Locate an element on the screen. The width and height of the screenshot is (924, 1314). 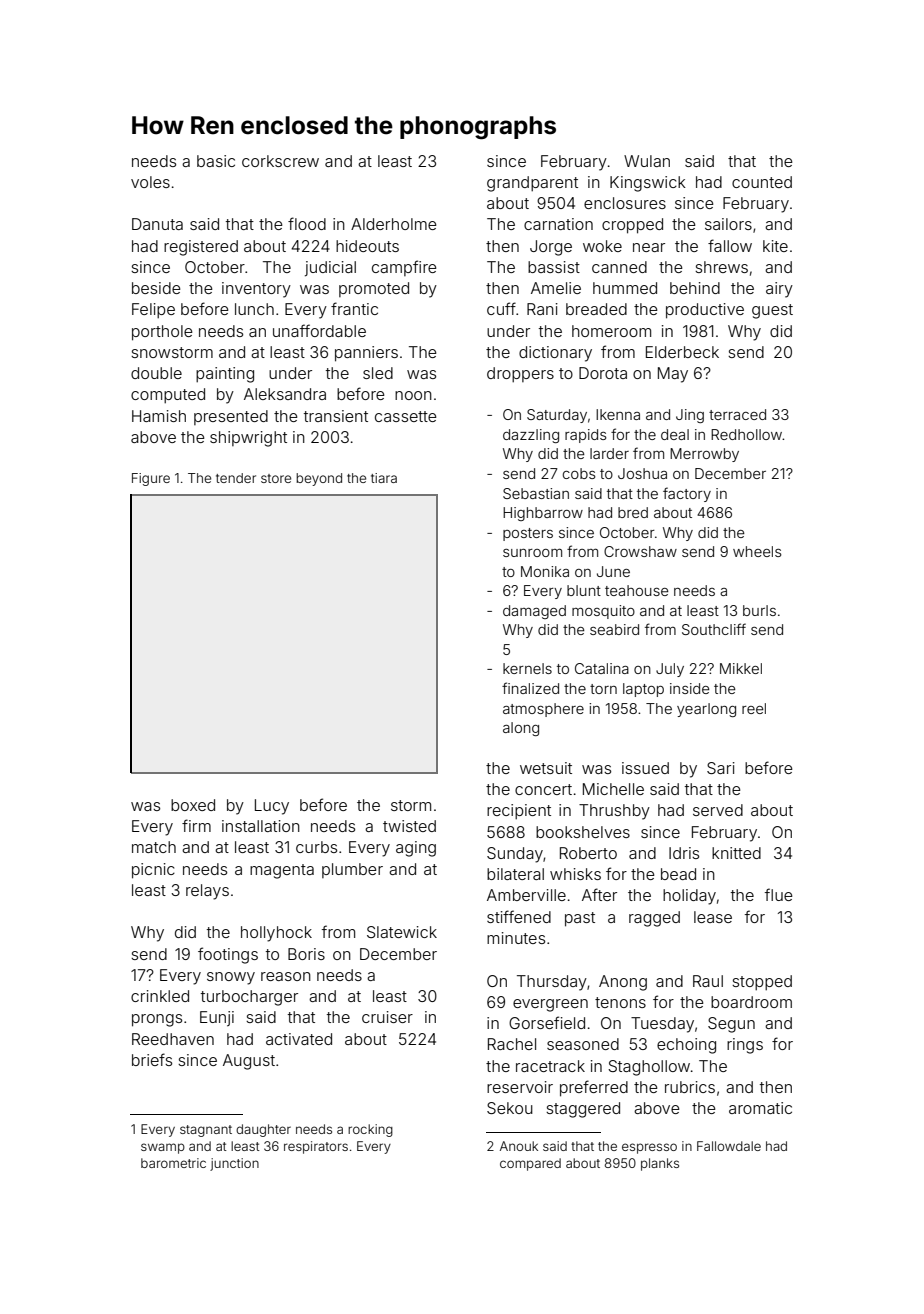
cruiser is located at coordinates (387, 1017).
